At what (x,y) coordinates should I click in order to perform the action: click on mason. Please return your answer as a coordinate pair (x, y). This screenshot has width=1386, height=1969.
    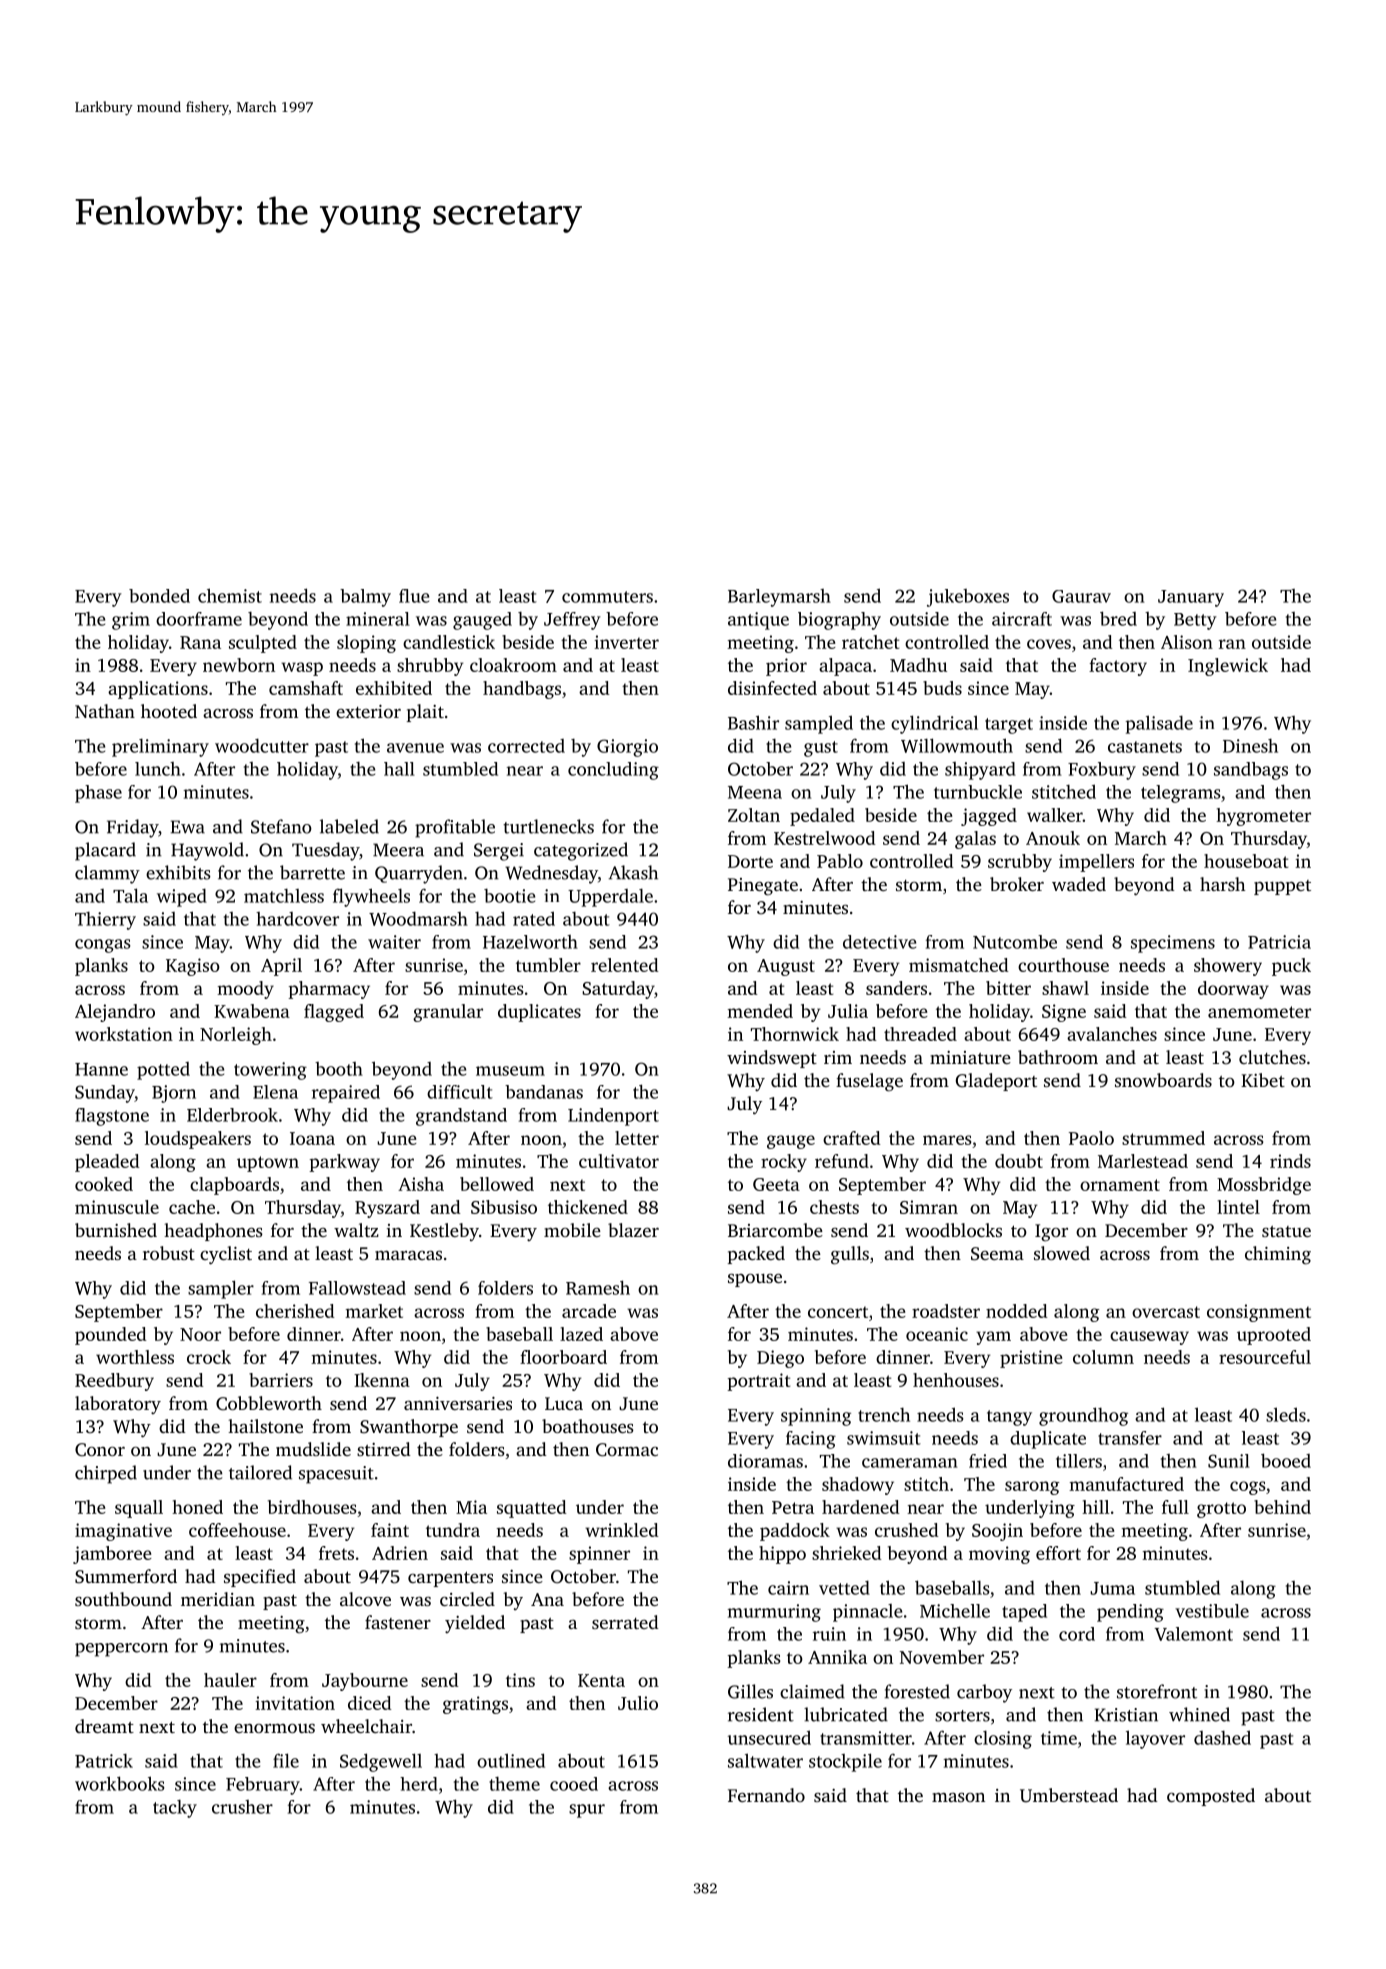
    Looking at the image, I should click on (958, 1797).
